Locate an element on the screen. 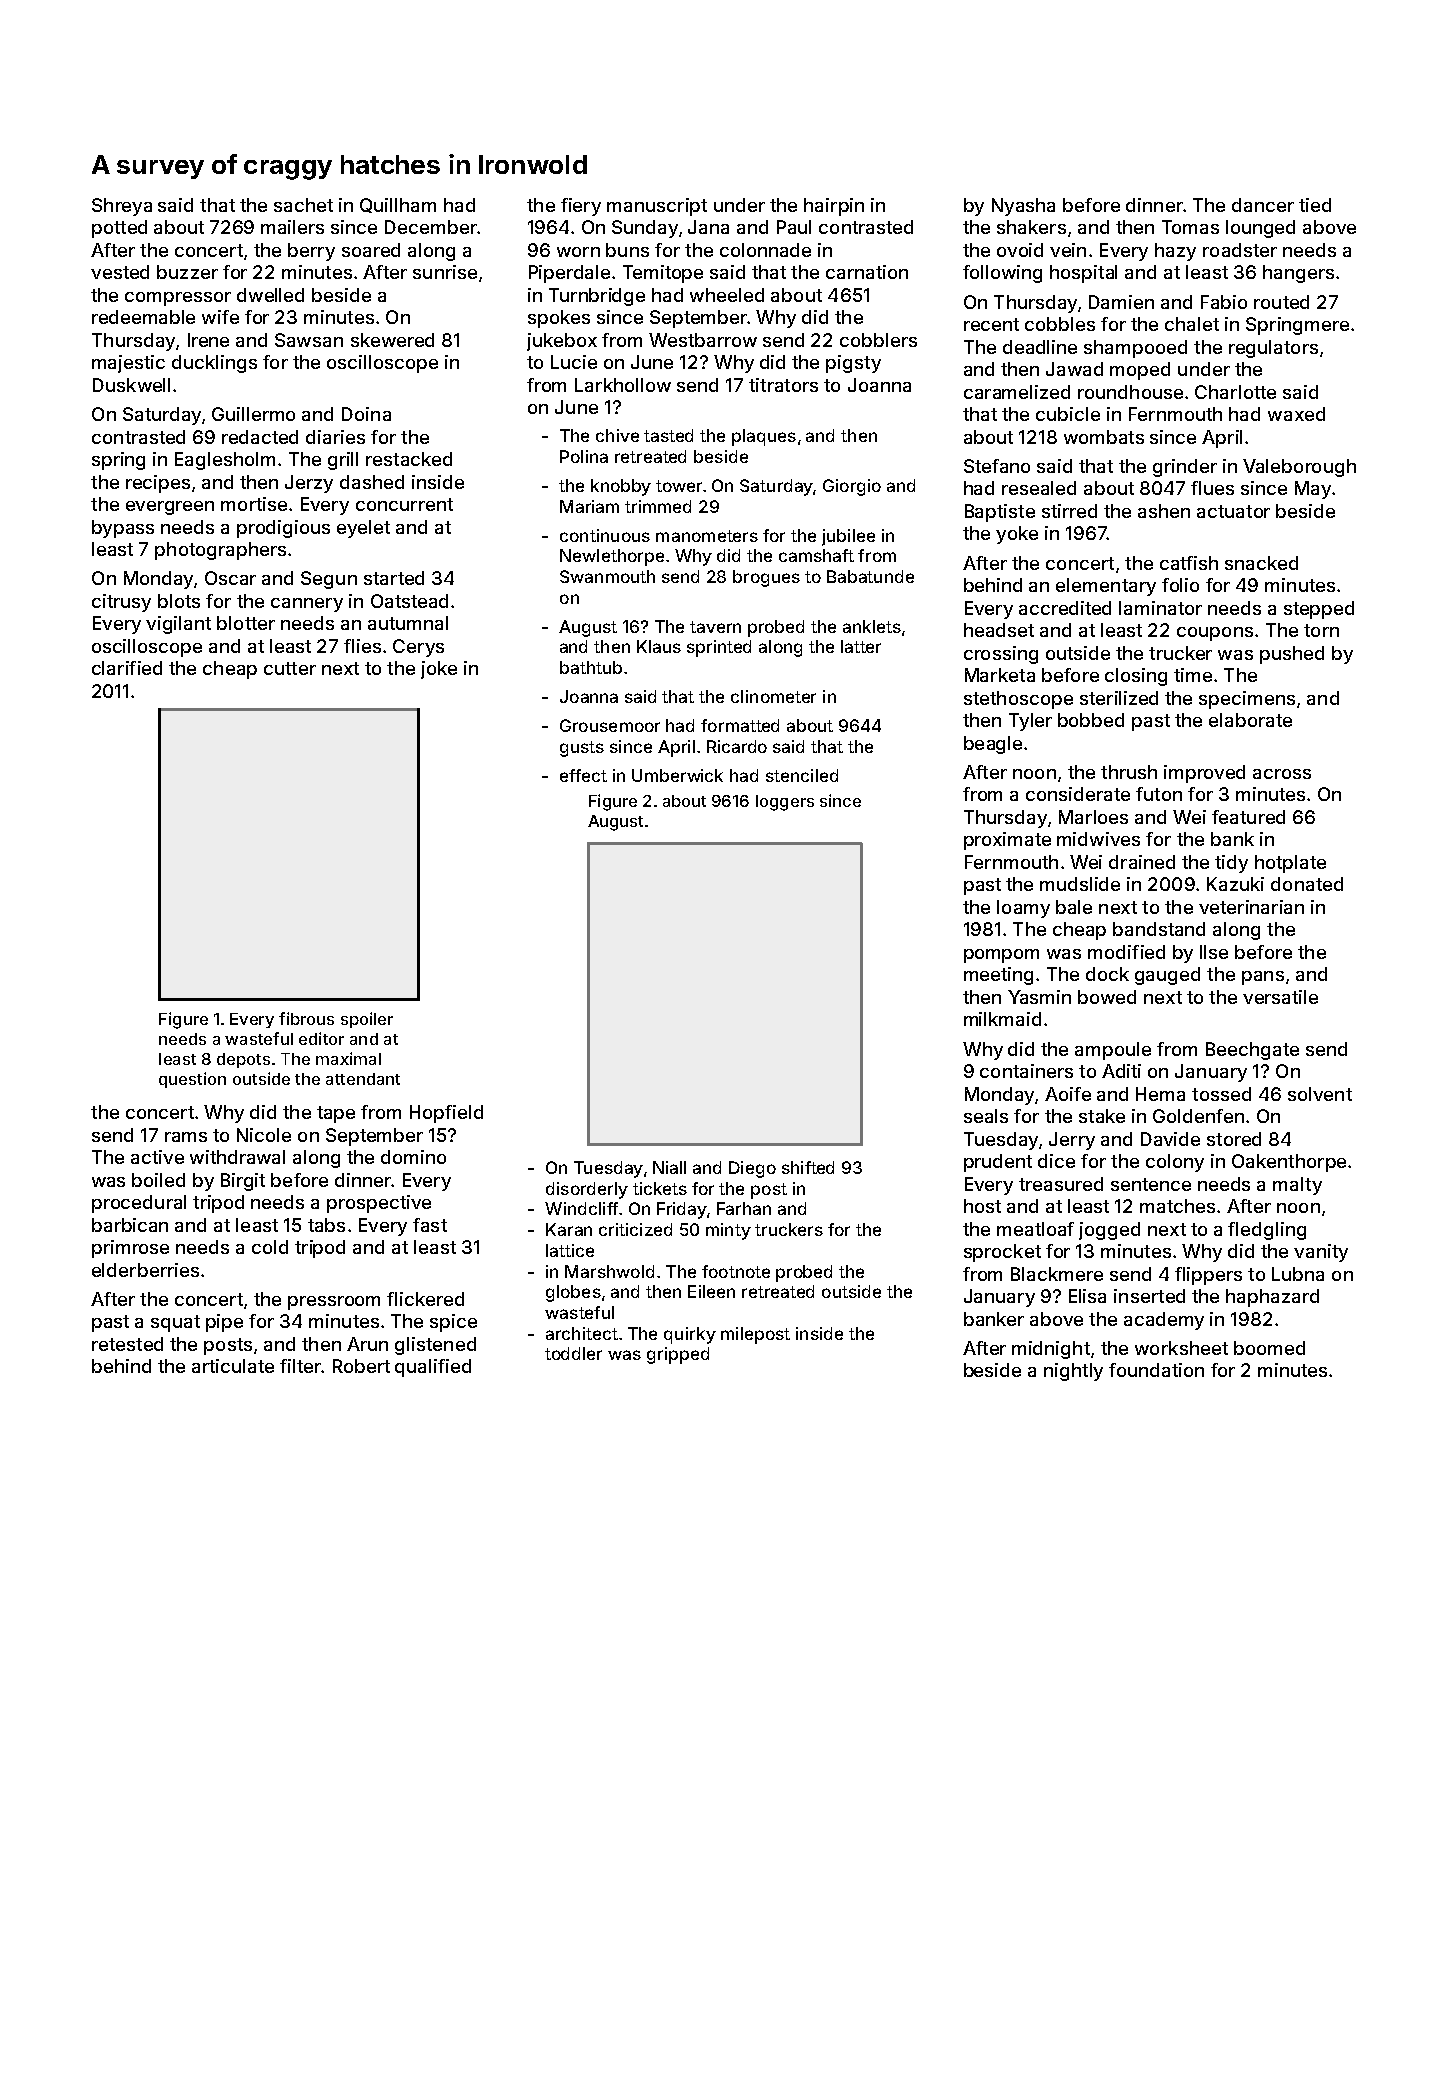  milkmaid is located at coordinates (1002, 1019).
